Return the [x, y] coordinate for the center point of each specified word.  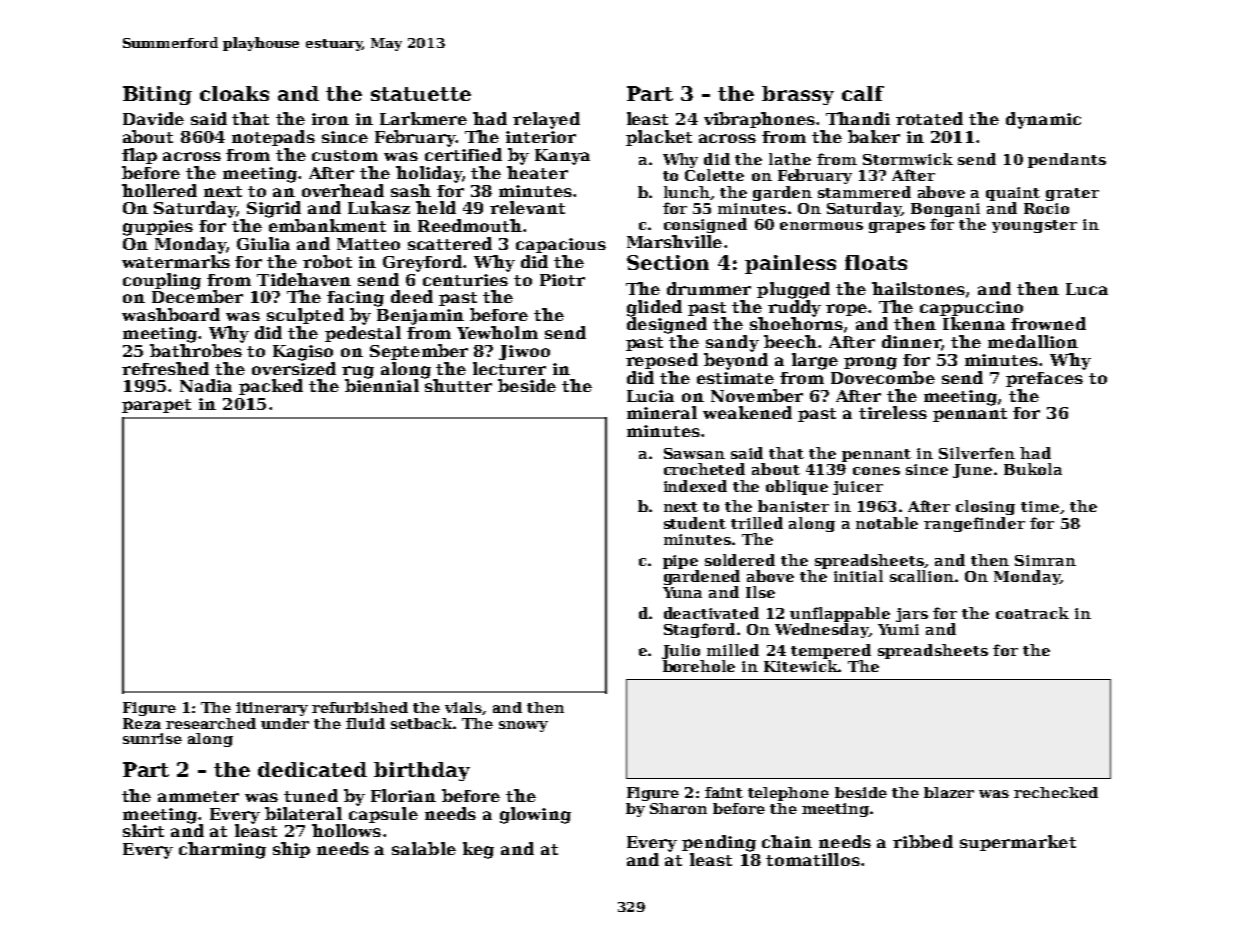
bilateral [303, 813]
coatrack [1032, 613]
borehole [699, 666]
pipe [680, 562]
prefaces [1044, 379]
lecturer [509, 368]
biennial [382, 385]
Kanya [562, 157]
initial [858, 576]
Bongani [945, 210]
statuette [421, 94]
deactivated [711, 613]
